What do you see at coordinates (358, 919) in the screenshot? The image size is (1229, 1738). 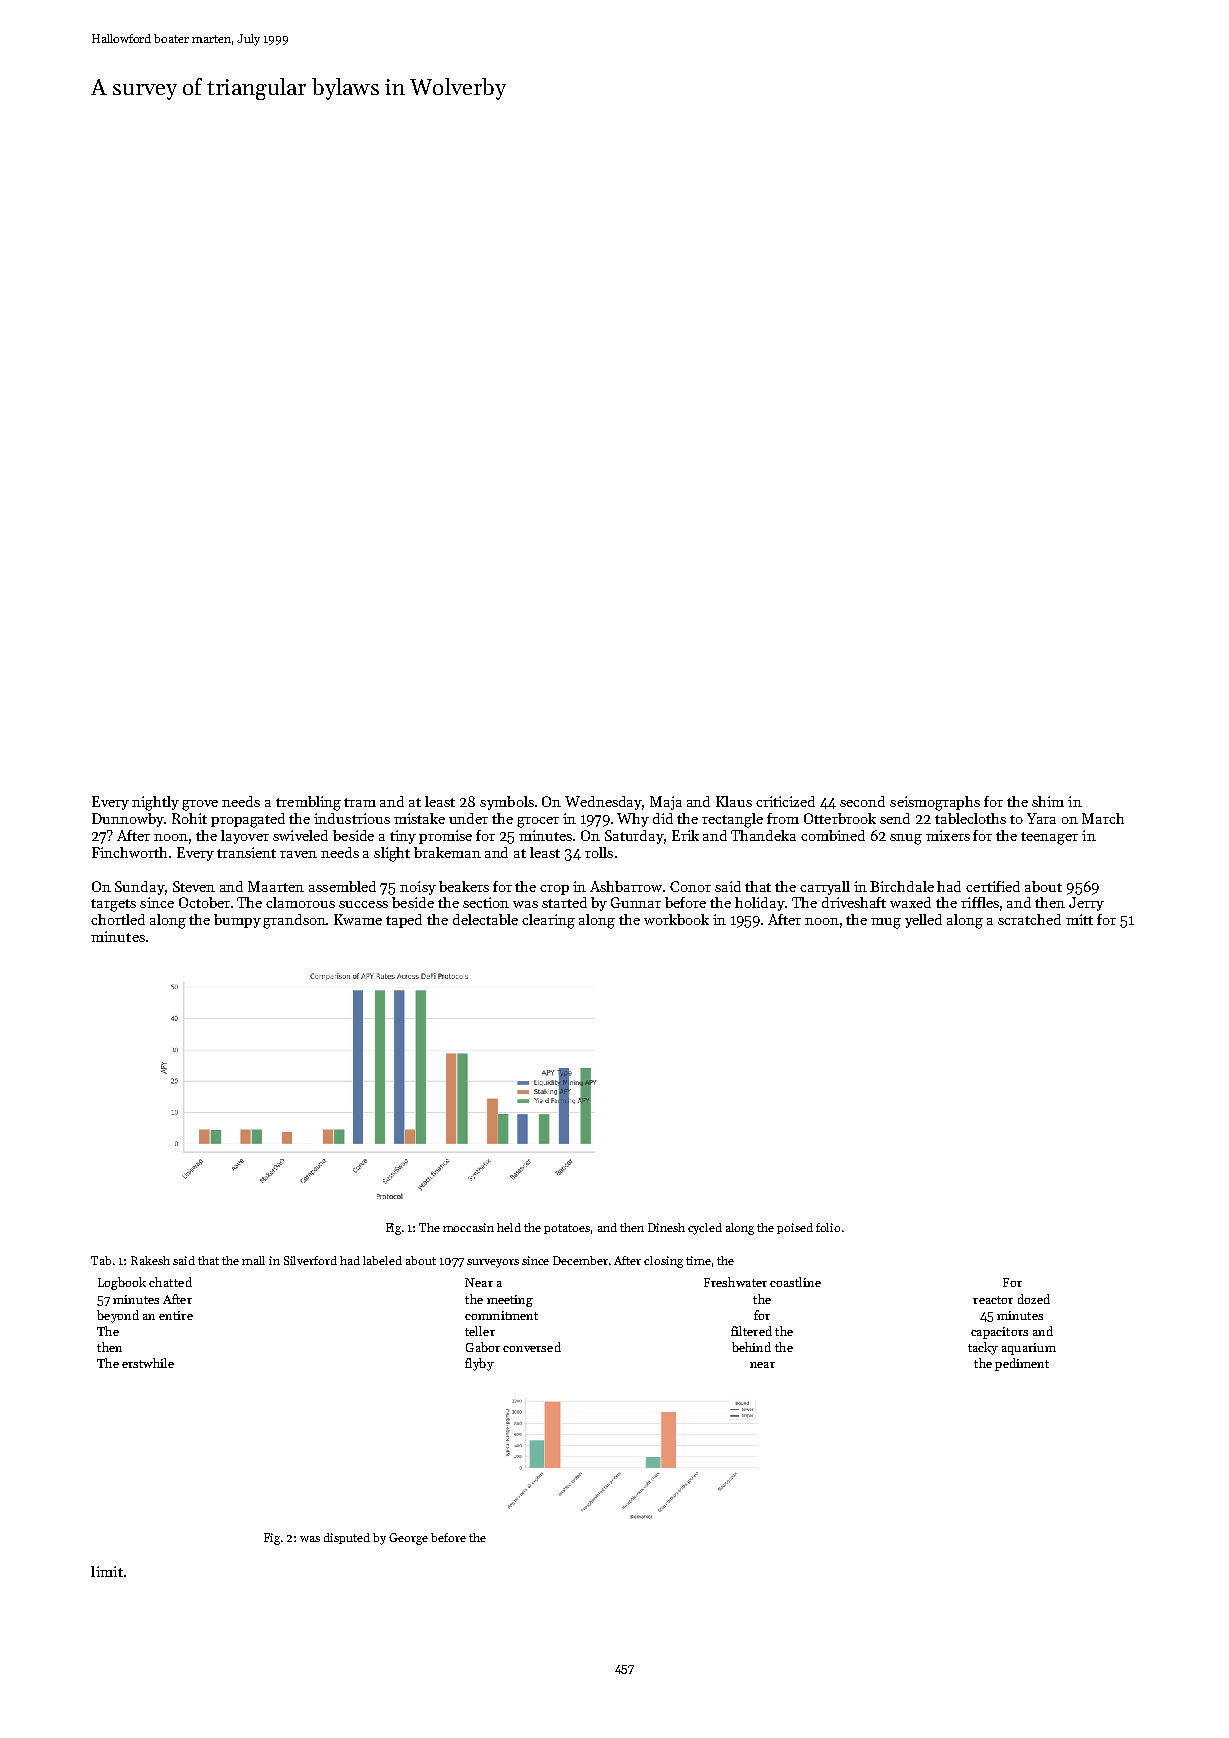 I see `Kwame` at bounding box center [358, 919].
